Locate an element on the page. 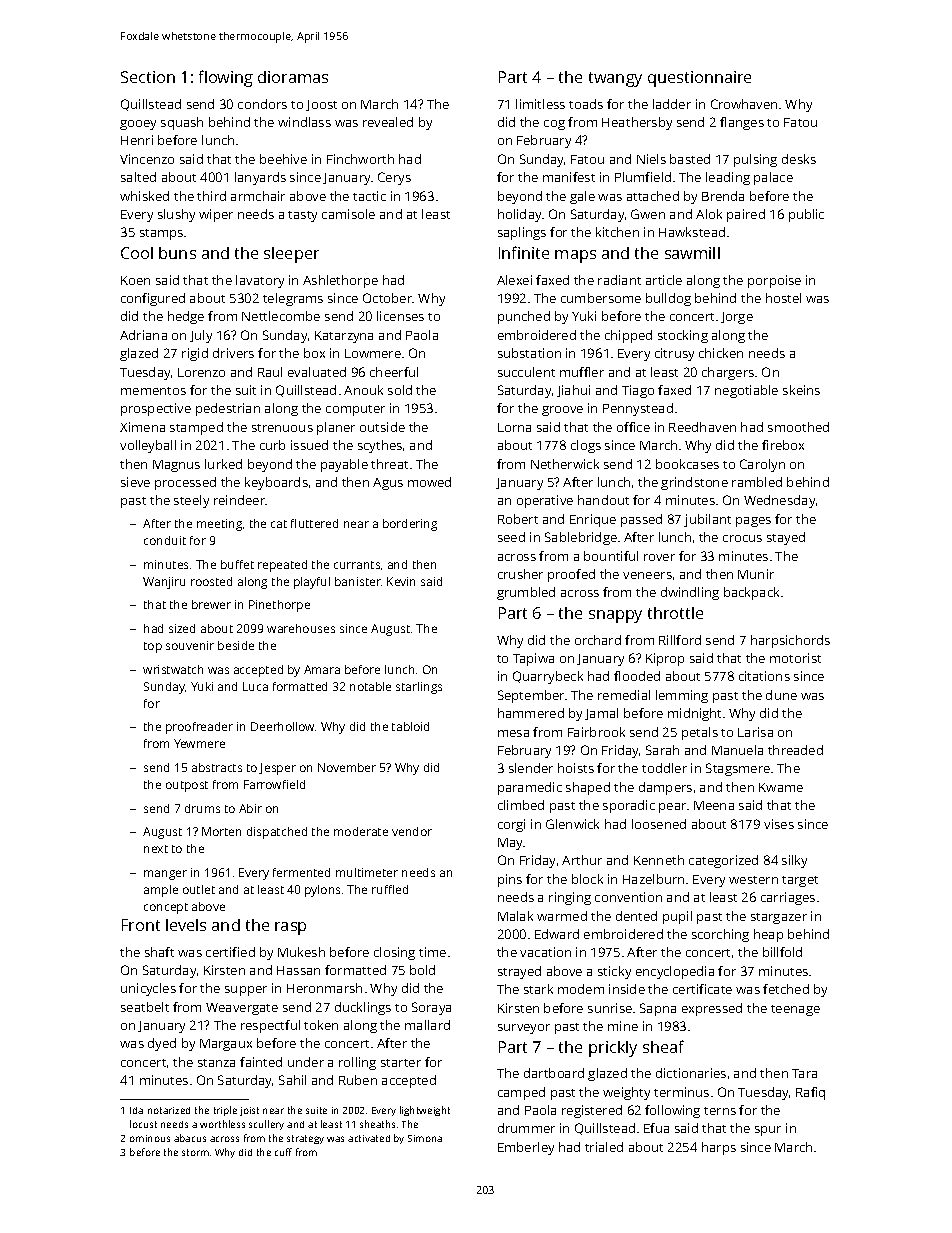  Deerhollow is located at coordinates (283, 726).
